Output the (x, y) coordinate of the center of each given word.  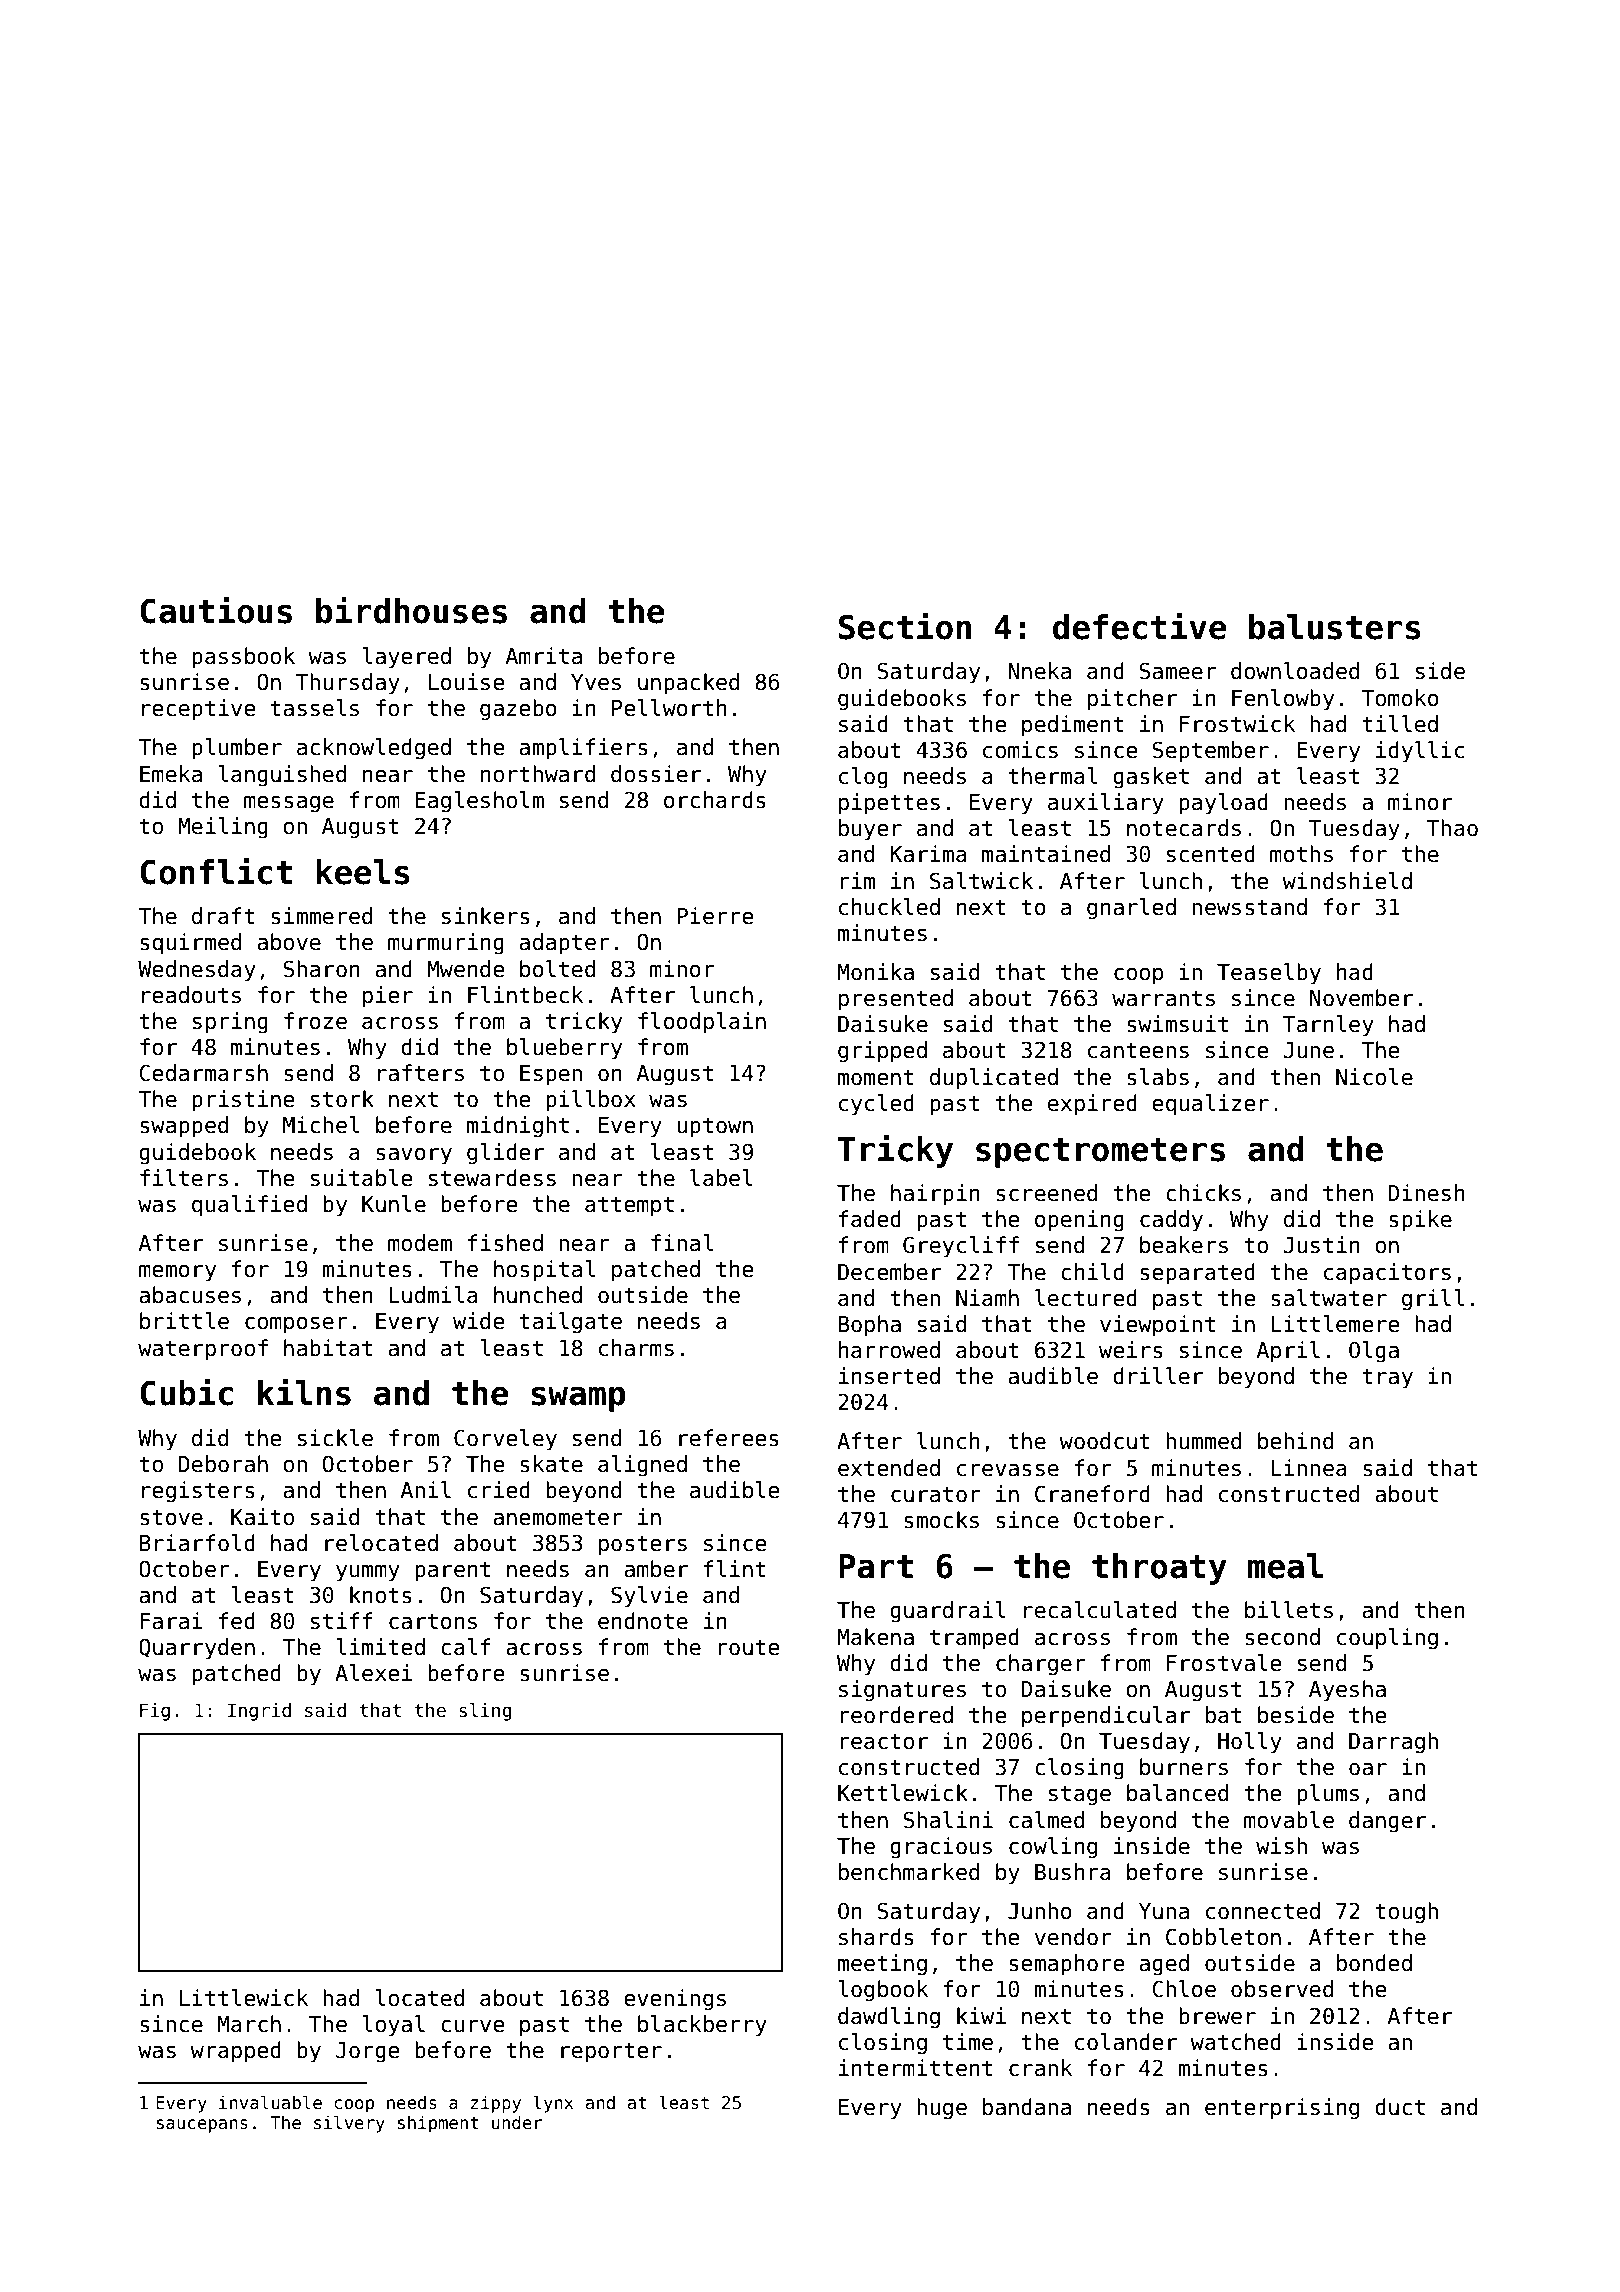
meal (1285, 1566)
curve (472, 2026)
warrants (1163, 998)
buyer (870, 830)
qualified (249, 1206)
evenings (675, 2000)
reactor (884, 1741)
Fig (155, 1712)
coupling (1387, 1639)
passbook (243, 658)
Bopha (869, 1326)
